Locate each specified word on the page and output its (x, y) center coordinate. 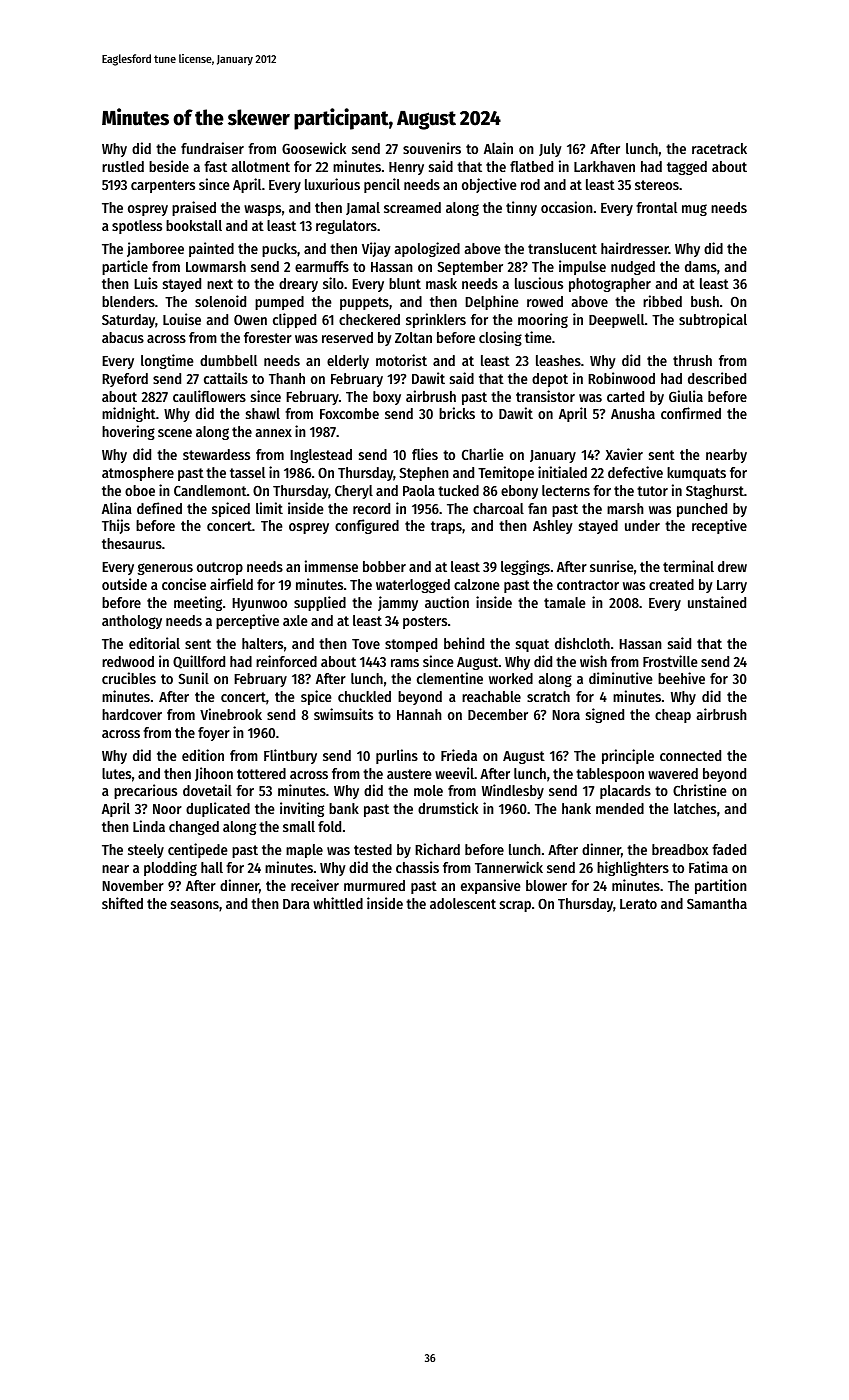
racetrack (719, 148)
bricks (457, 413)
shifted (122, 903)
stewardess (216, 454)
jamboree (155, 249)
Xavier (624, 454)
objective (489, 185)
